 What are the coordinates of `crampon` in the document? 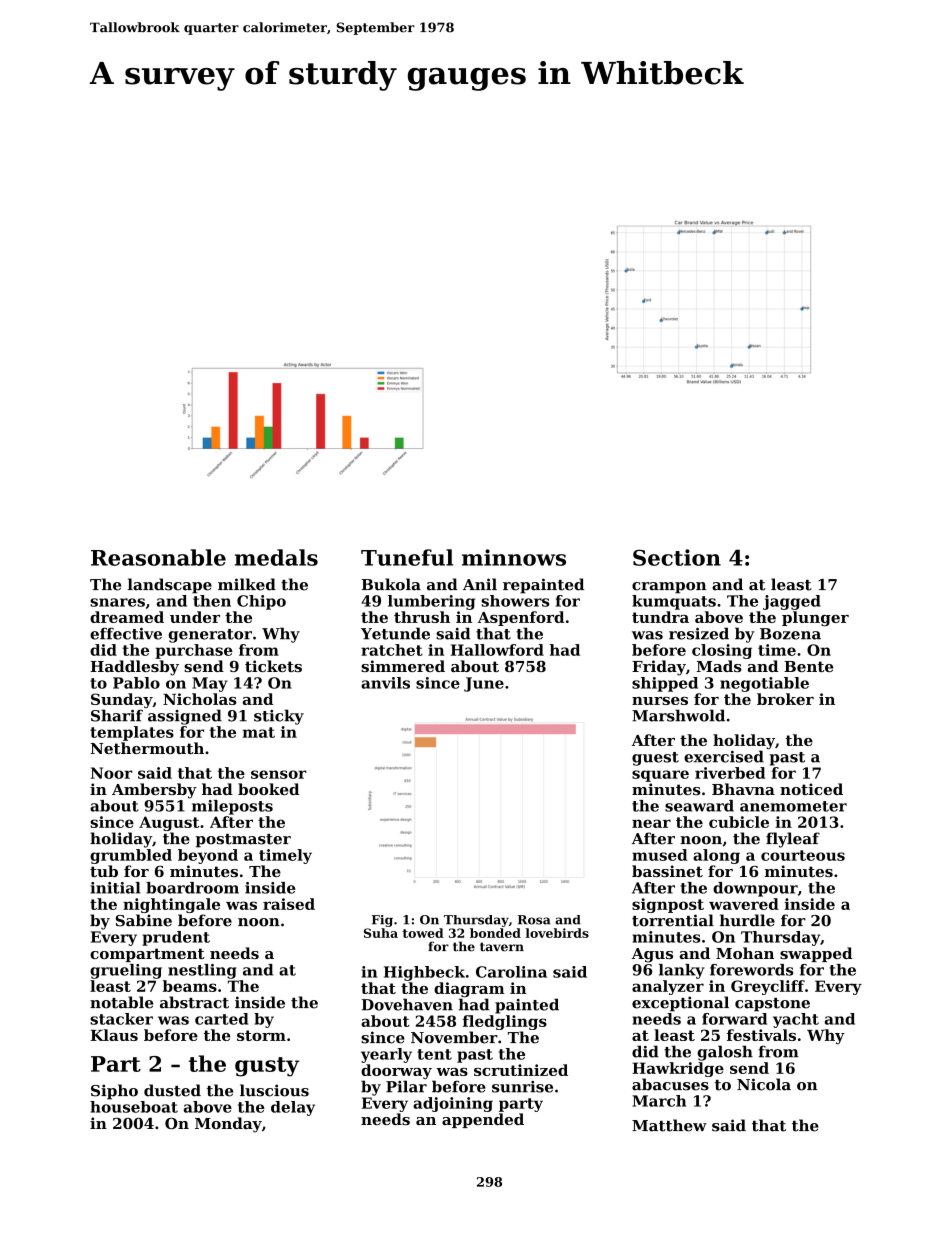 It's located at (669, 588).
